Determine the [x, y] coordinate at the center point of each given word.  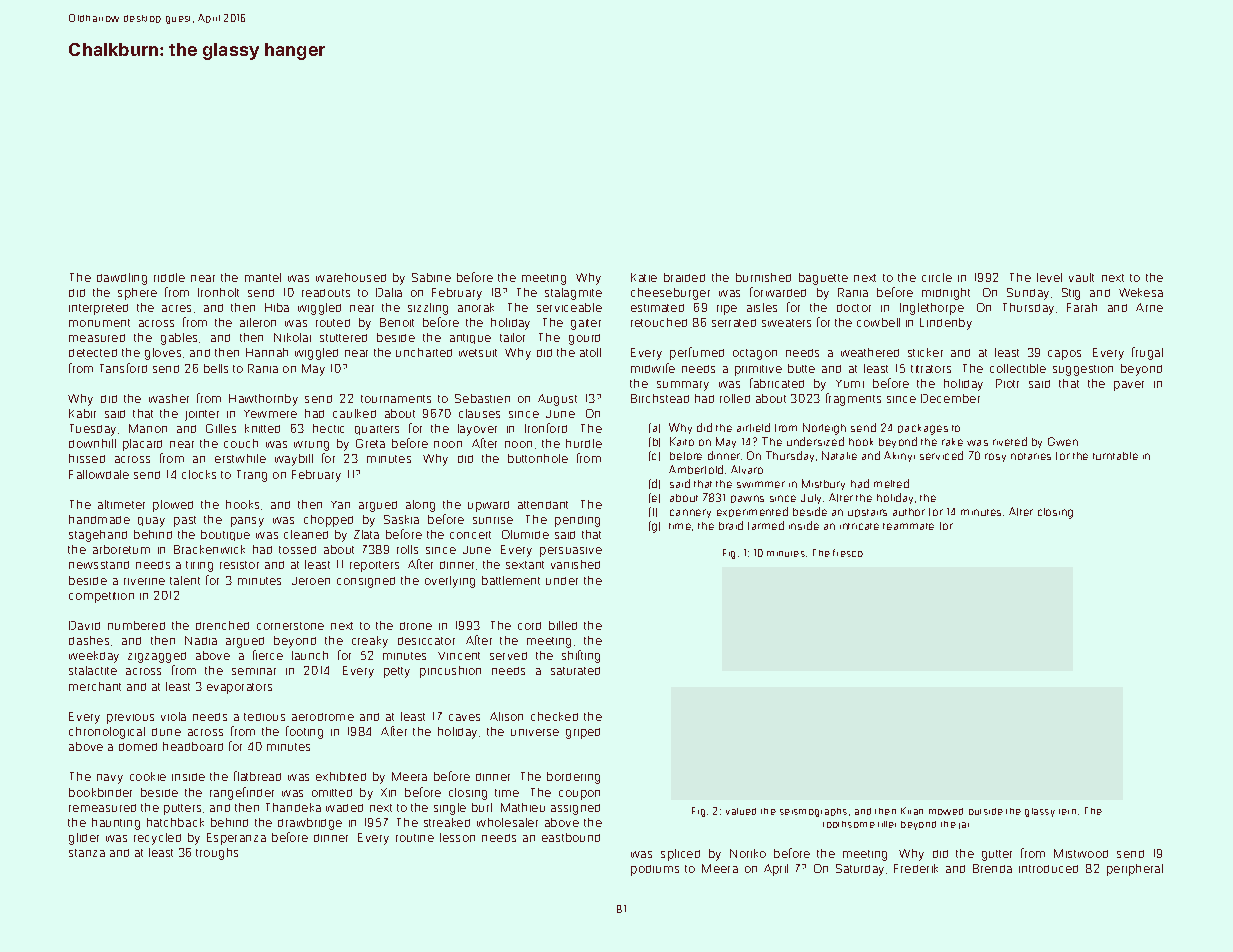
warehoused [351, 277]
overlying [450, 582]
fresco [848, 553]
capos [1064, 355]
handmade [99, 519]
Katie [644, 277]
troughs [217, 854]
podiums [655, 870]
